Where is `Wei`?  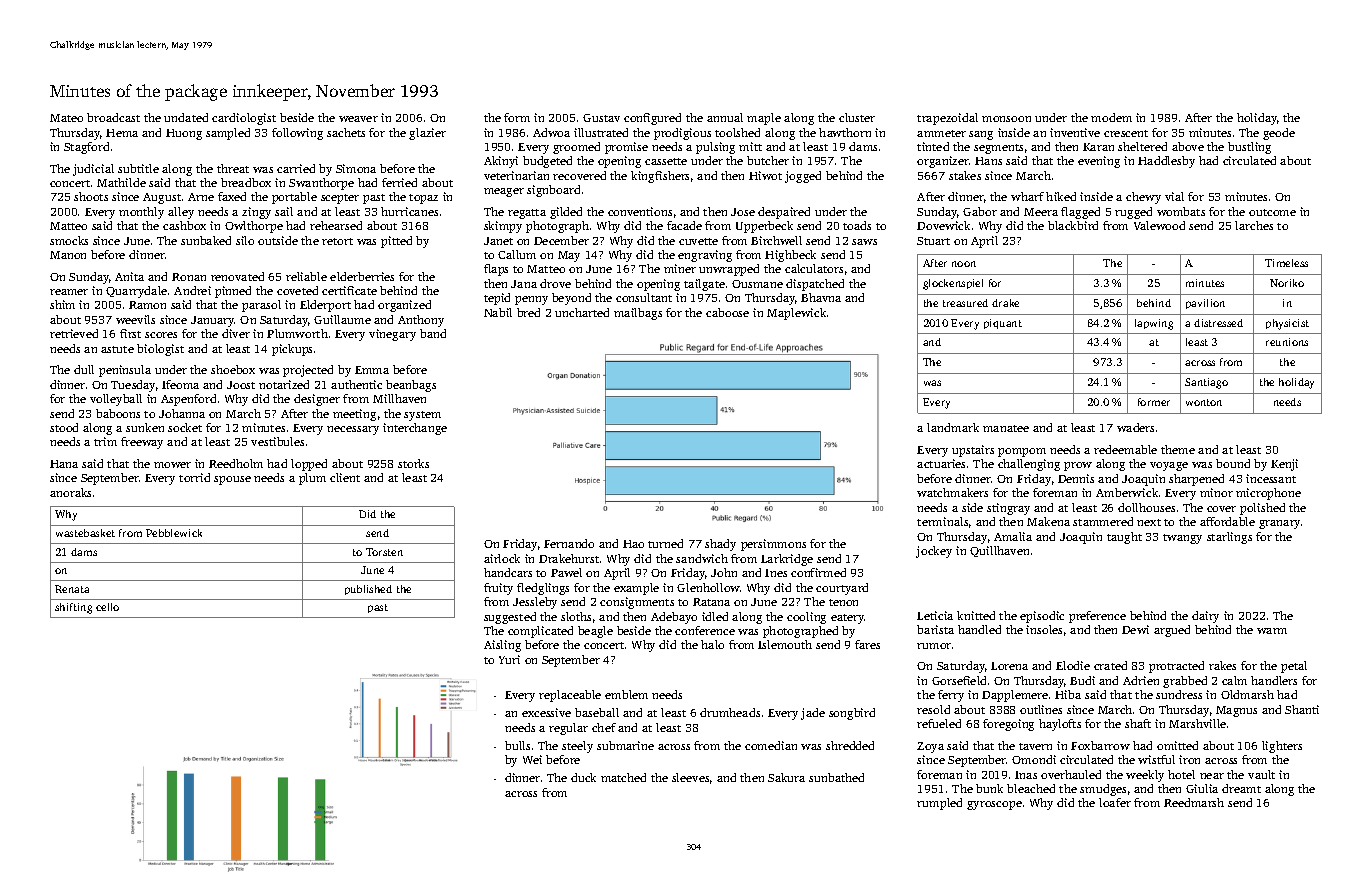
Wei is located at coordinates (532, 759).
